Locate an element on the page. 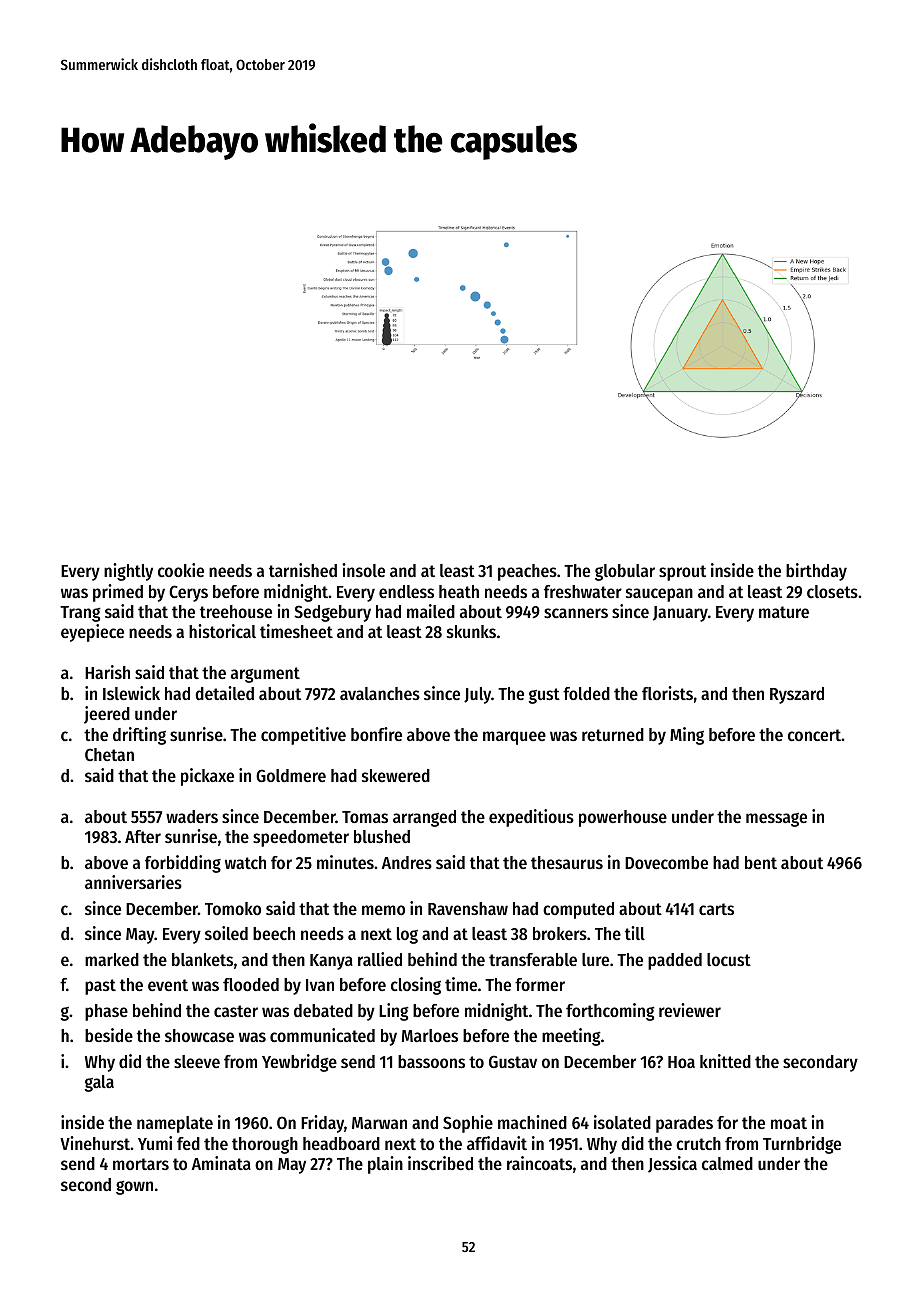 This document has height=1308, width=924. Turnbridge is located at coordinates (802, 1145).
